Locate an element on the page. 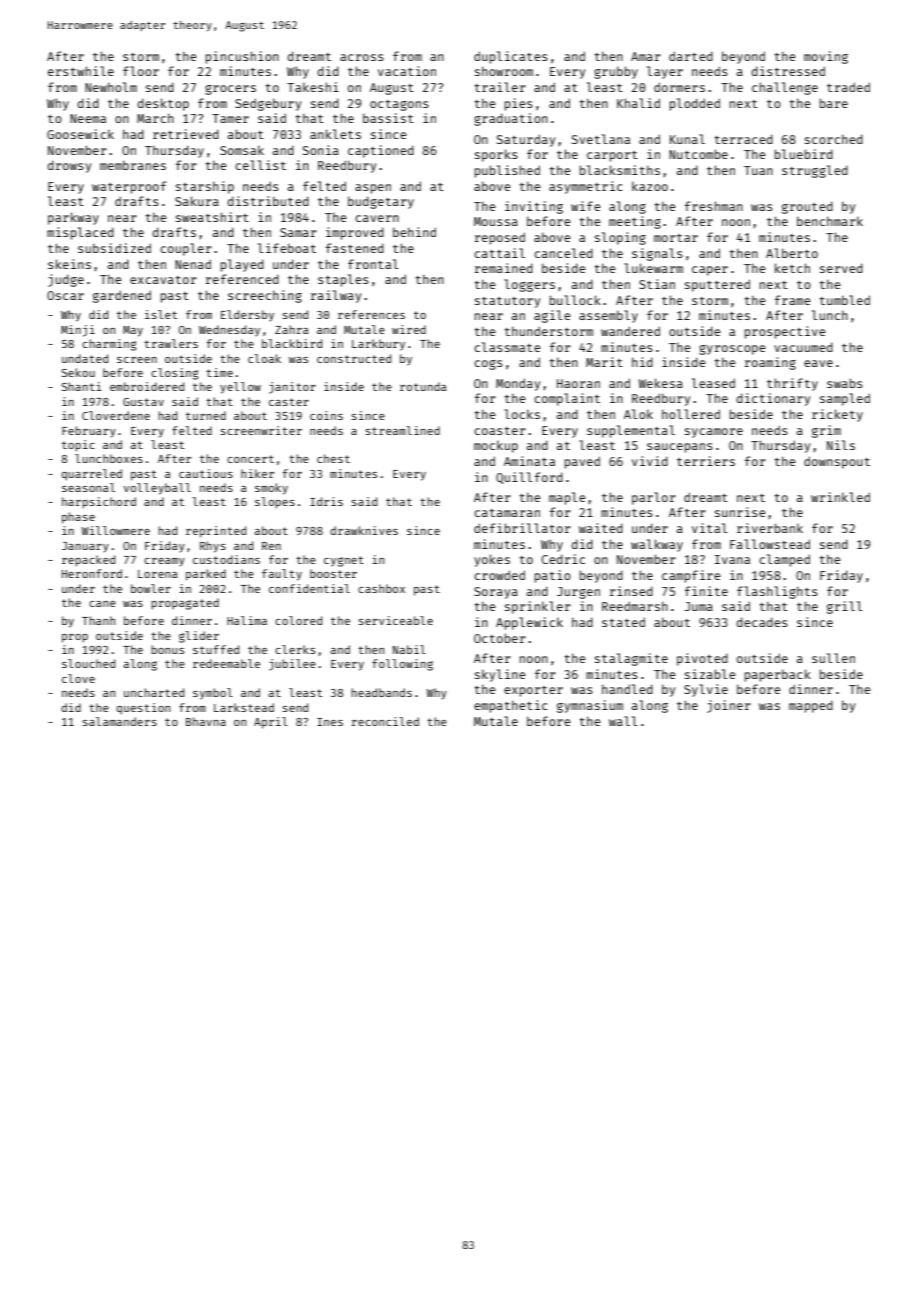 The image size is (924, 1314). struggled is located at coordinates (815, 171).
